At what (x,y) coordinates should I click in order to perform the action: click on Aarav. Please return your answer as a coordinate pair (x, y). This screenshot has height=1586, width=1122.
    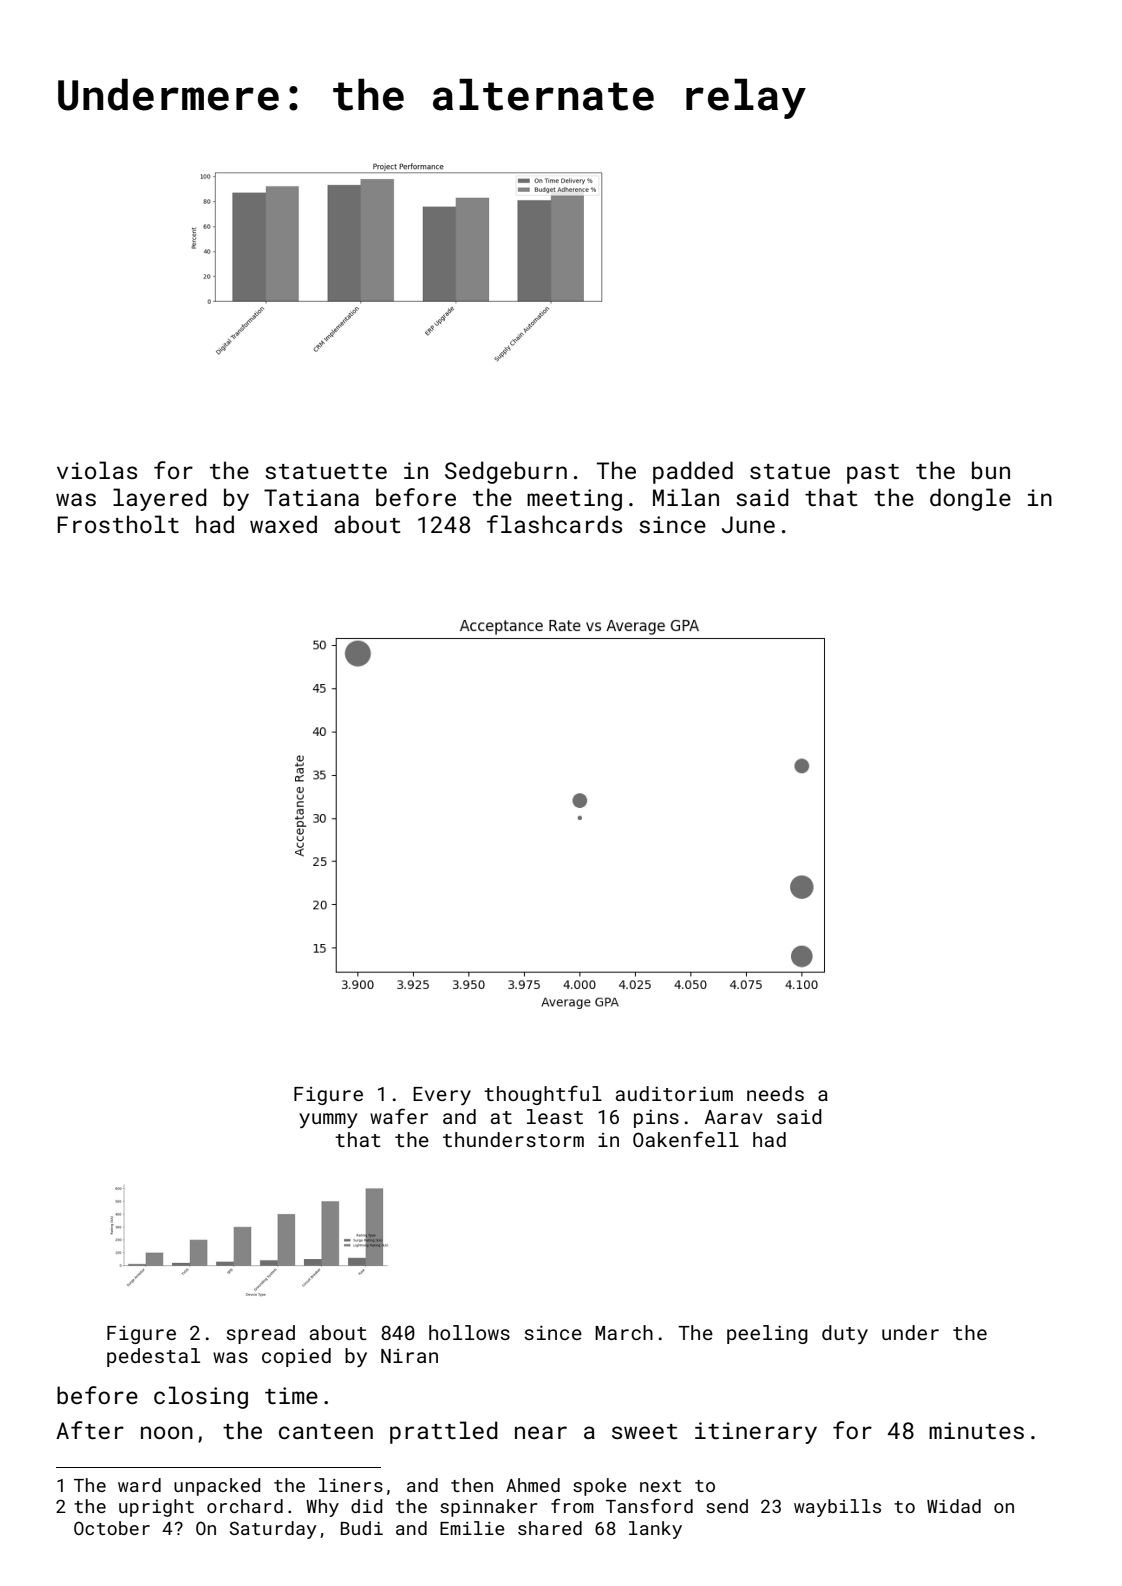
    Looking at the image, I should click on (734, 1117).
